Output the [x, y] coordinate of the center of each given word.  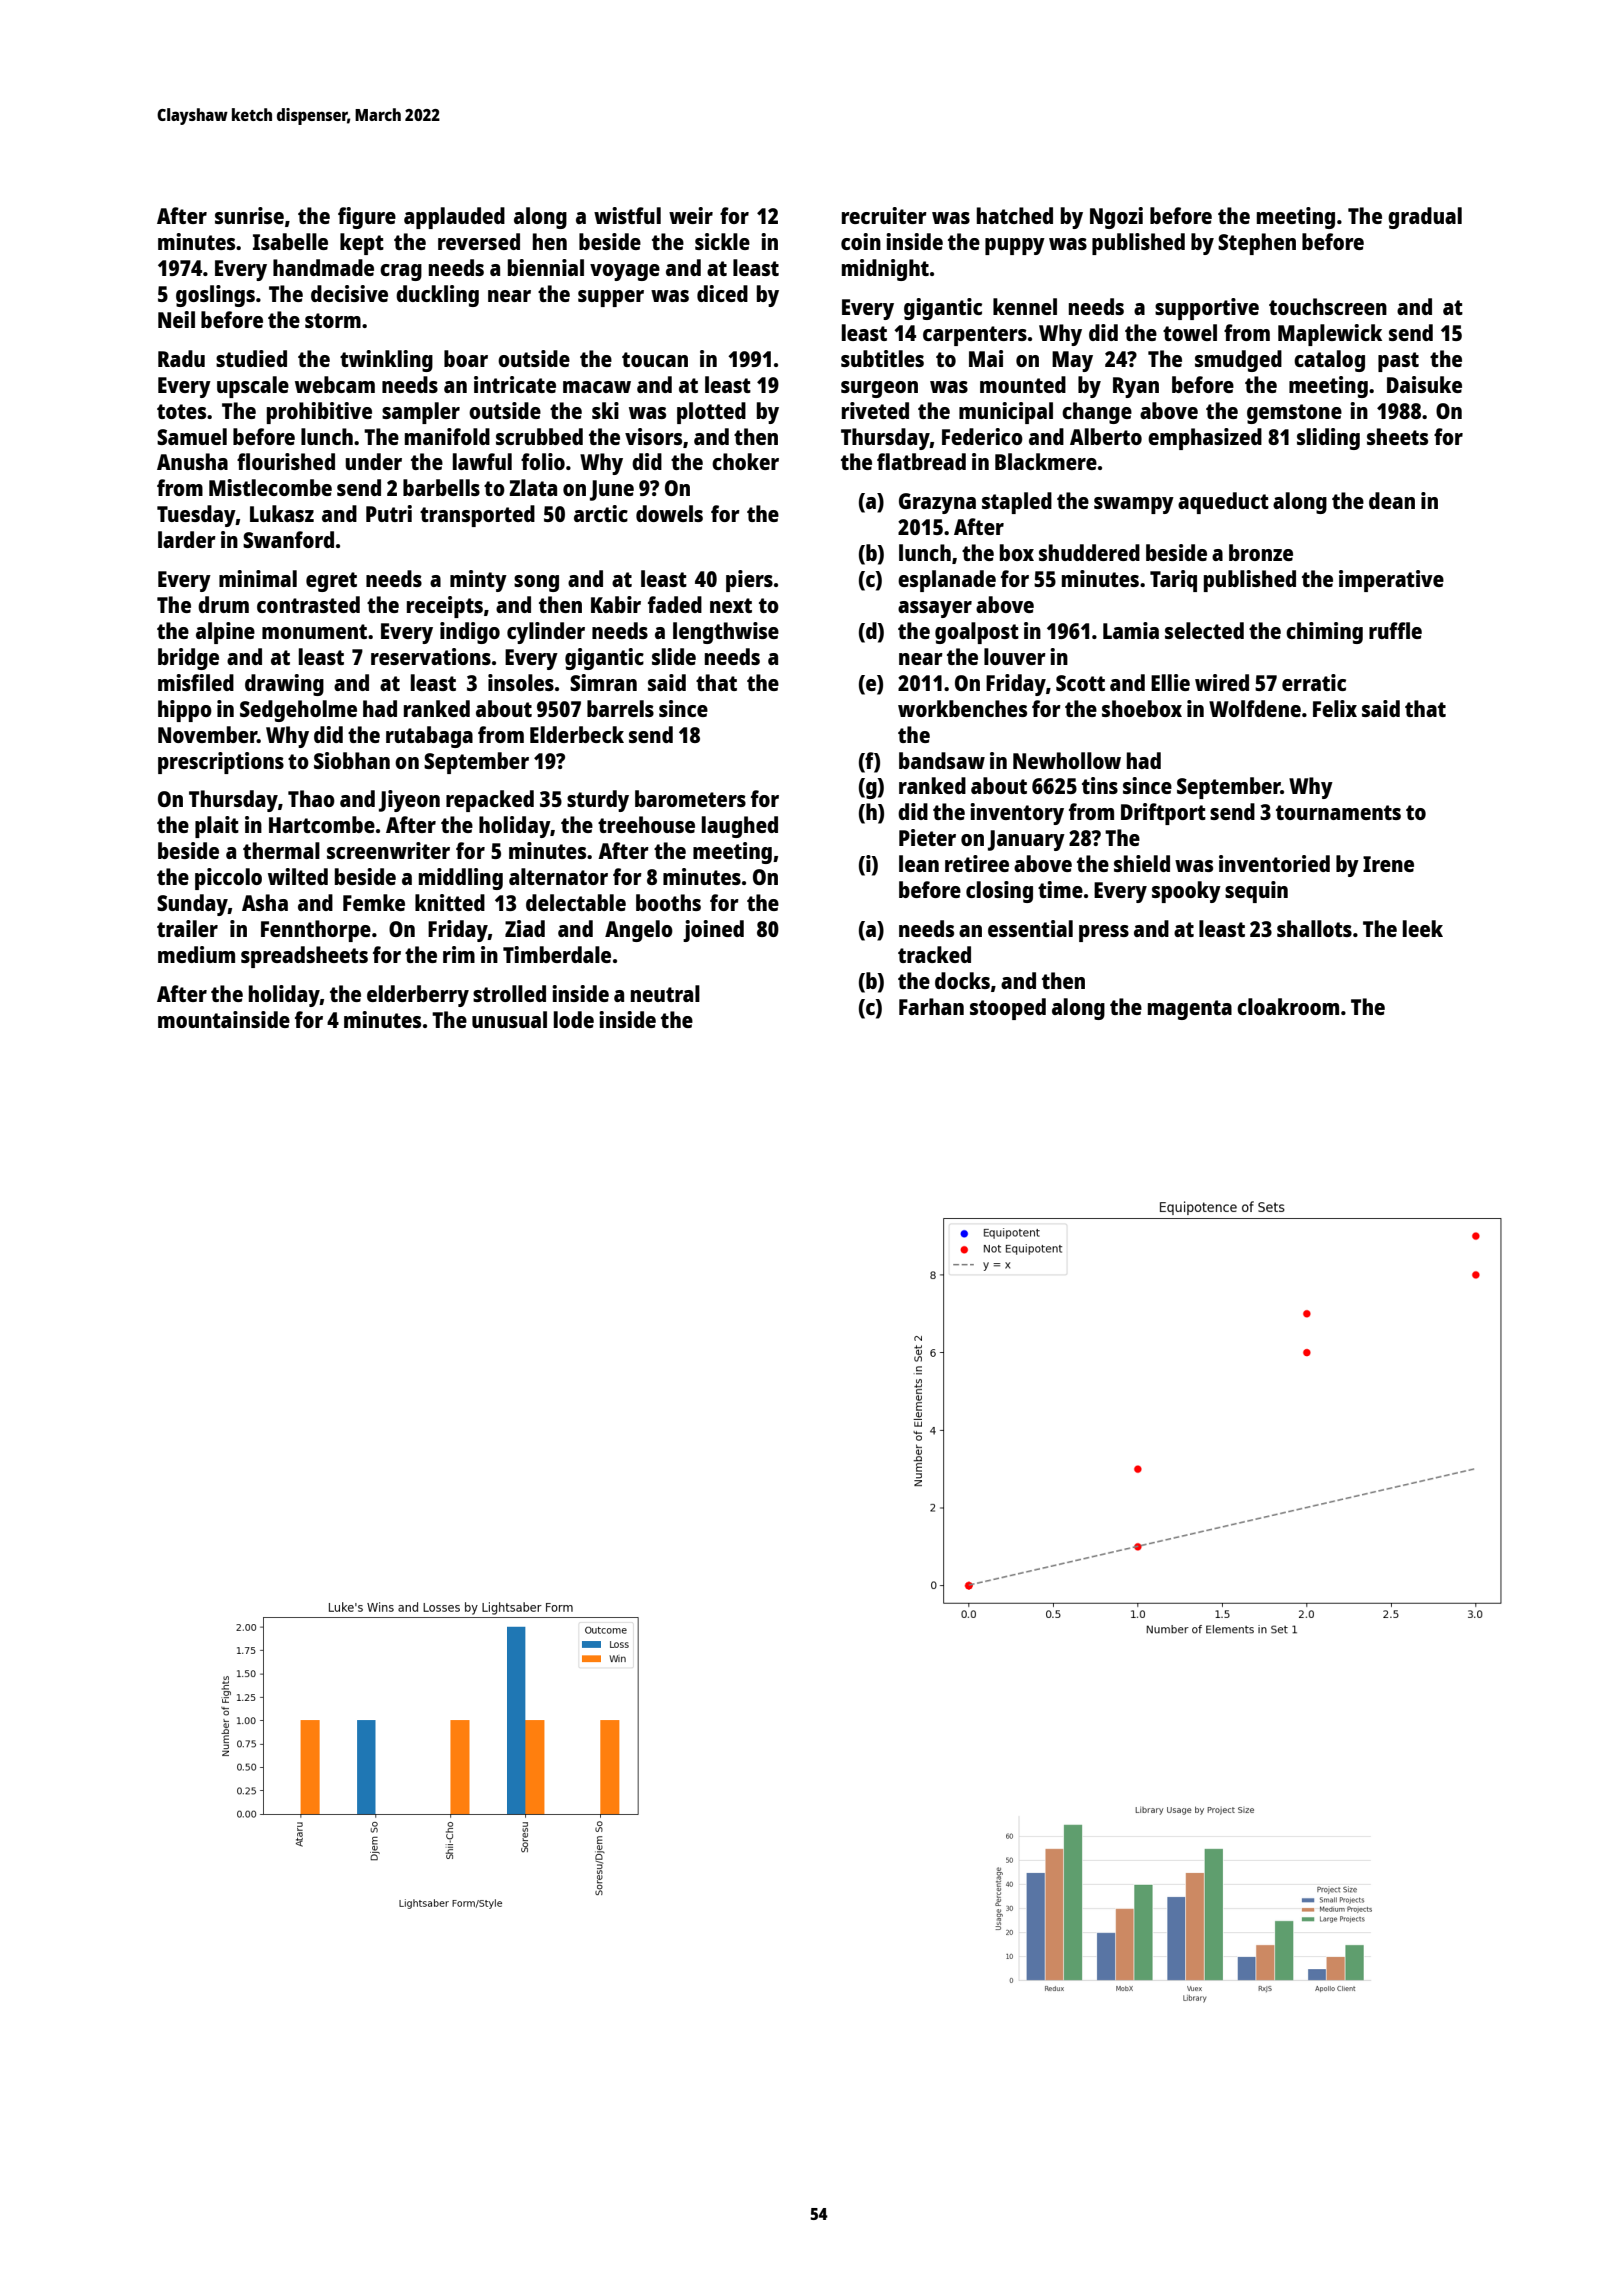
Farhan [931, 1006]
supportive [1207, 309]
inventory [1017, 814]
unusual [509, 1019]
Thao [311, 798]
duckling [437, 296]
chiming [1324, 633]
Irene [1388, 864]
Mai [986, 358]
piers [749, 581]
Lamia [1131, 630]
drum [223, 604]
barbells [441, 487]
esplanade [947, 581]
